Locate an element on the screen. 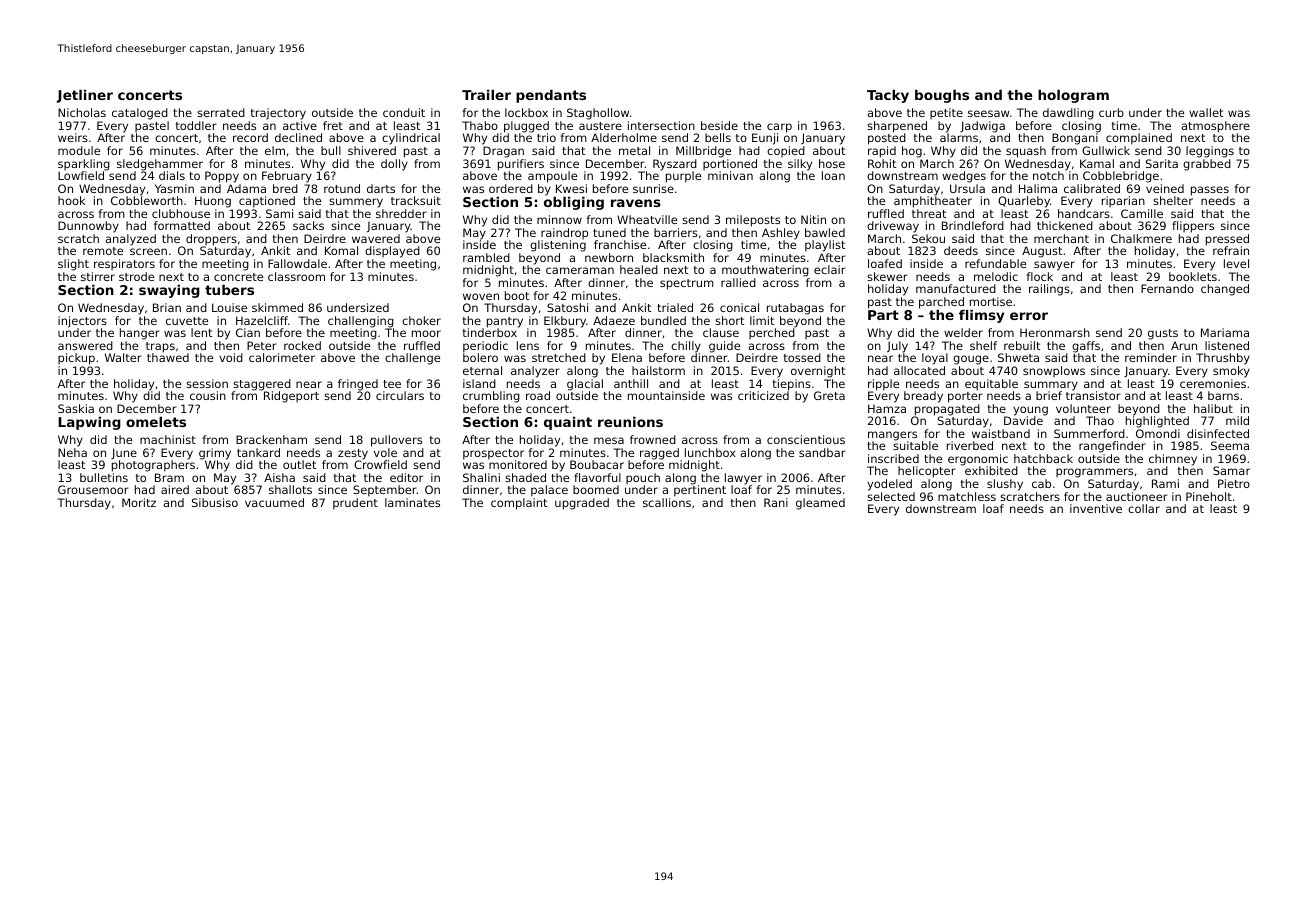 Image resolution: width=1308 pixels, height=924 pixels. Sarita is located at coordinates (1162, 163).
